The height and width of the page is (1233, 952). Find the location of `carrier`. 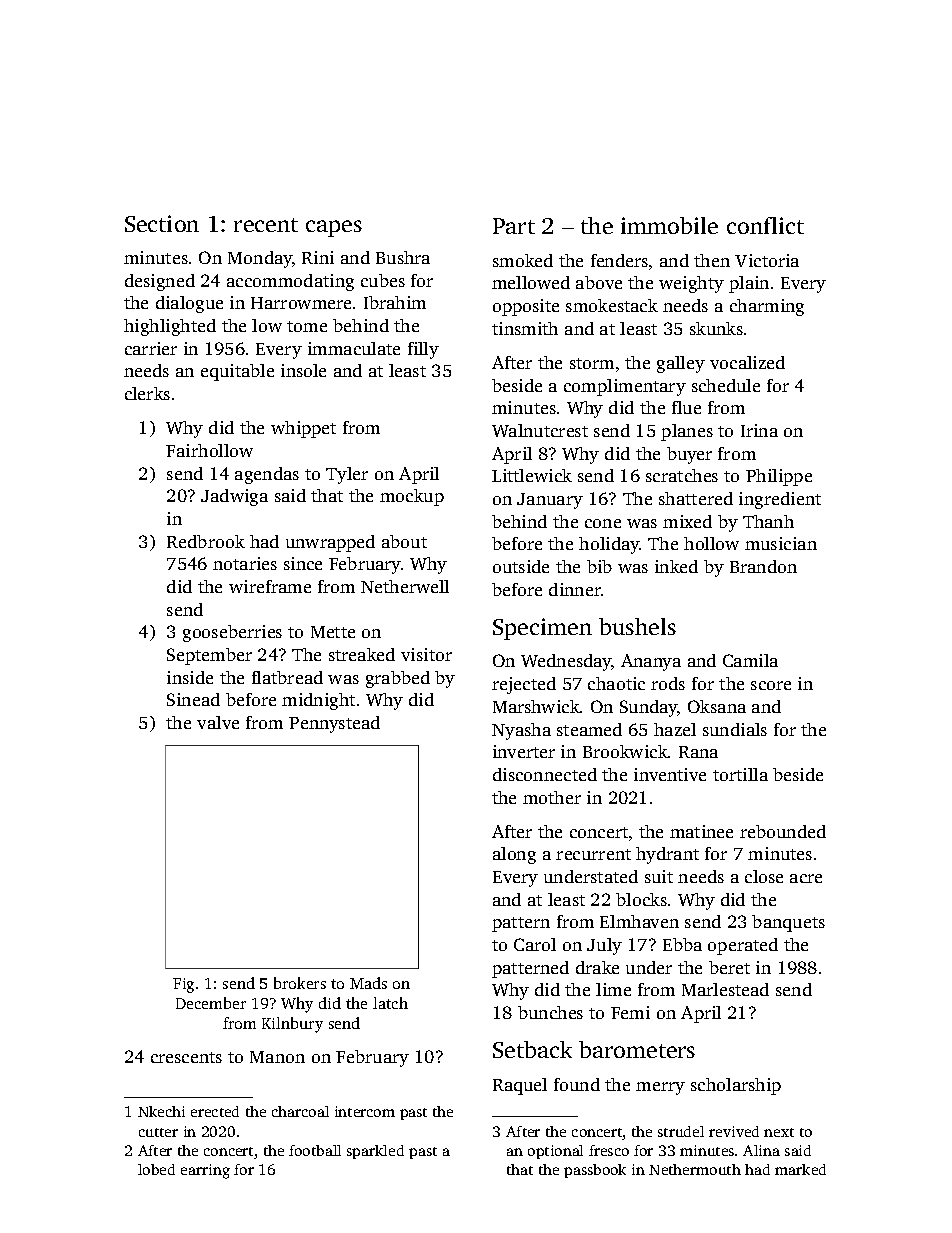

carrier is located at coordinates (151, 348).
